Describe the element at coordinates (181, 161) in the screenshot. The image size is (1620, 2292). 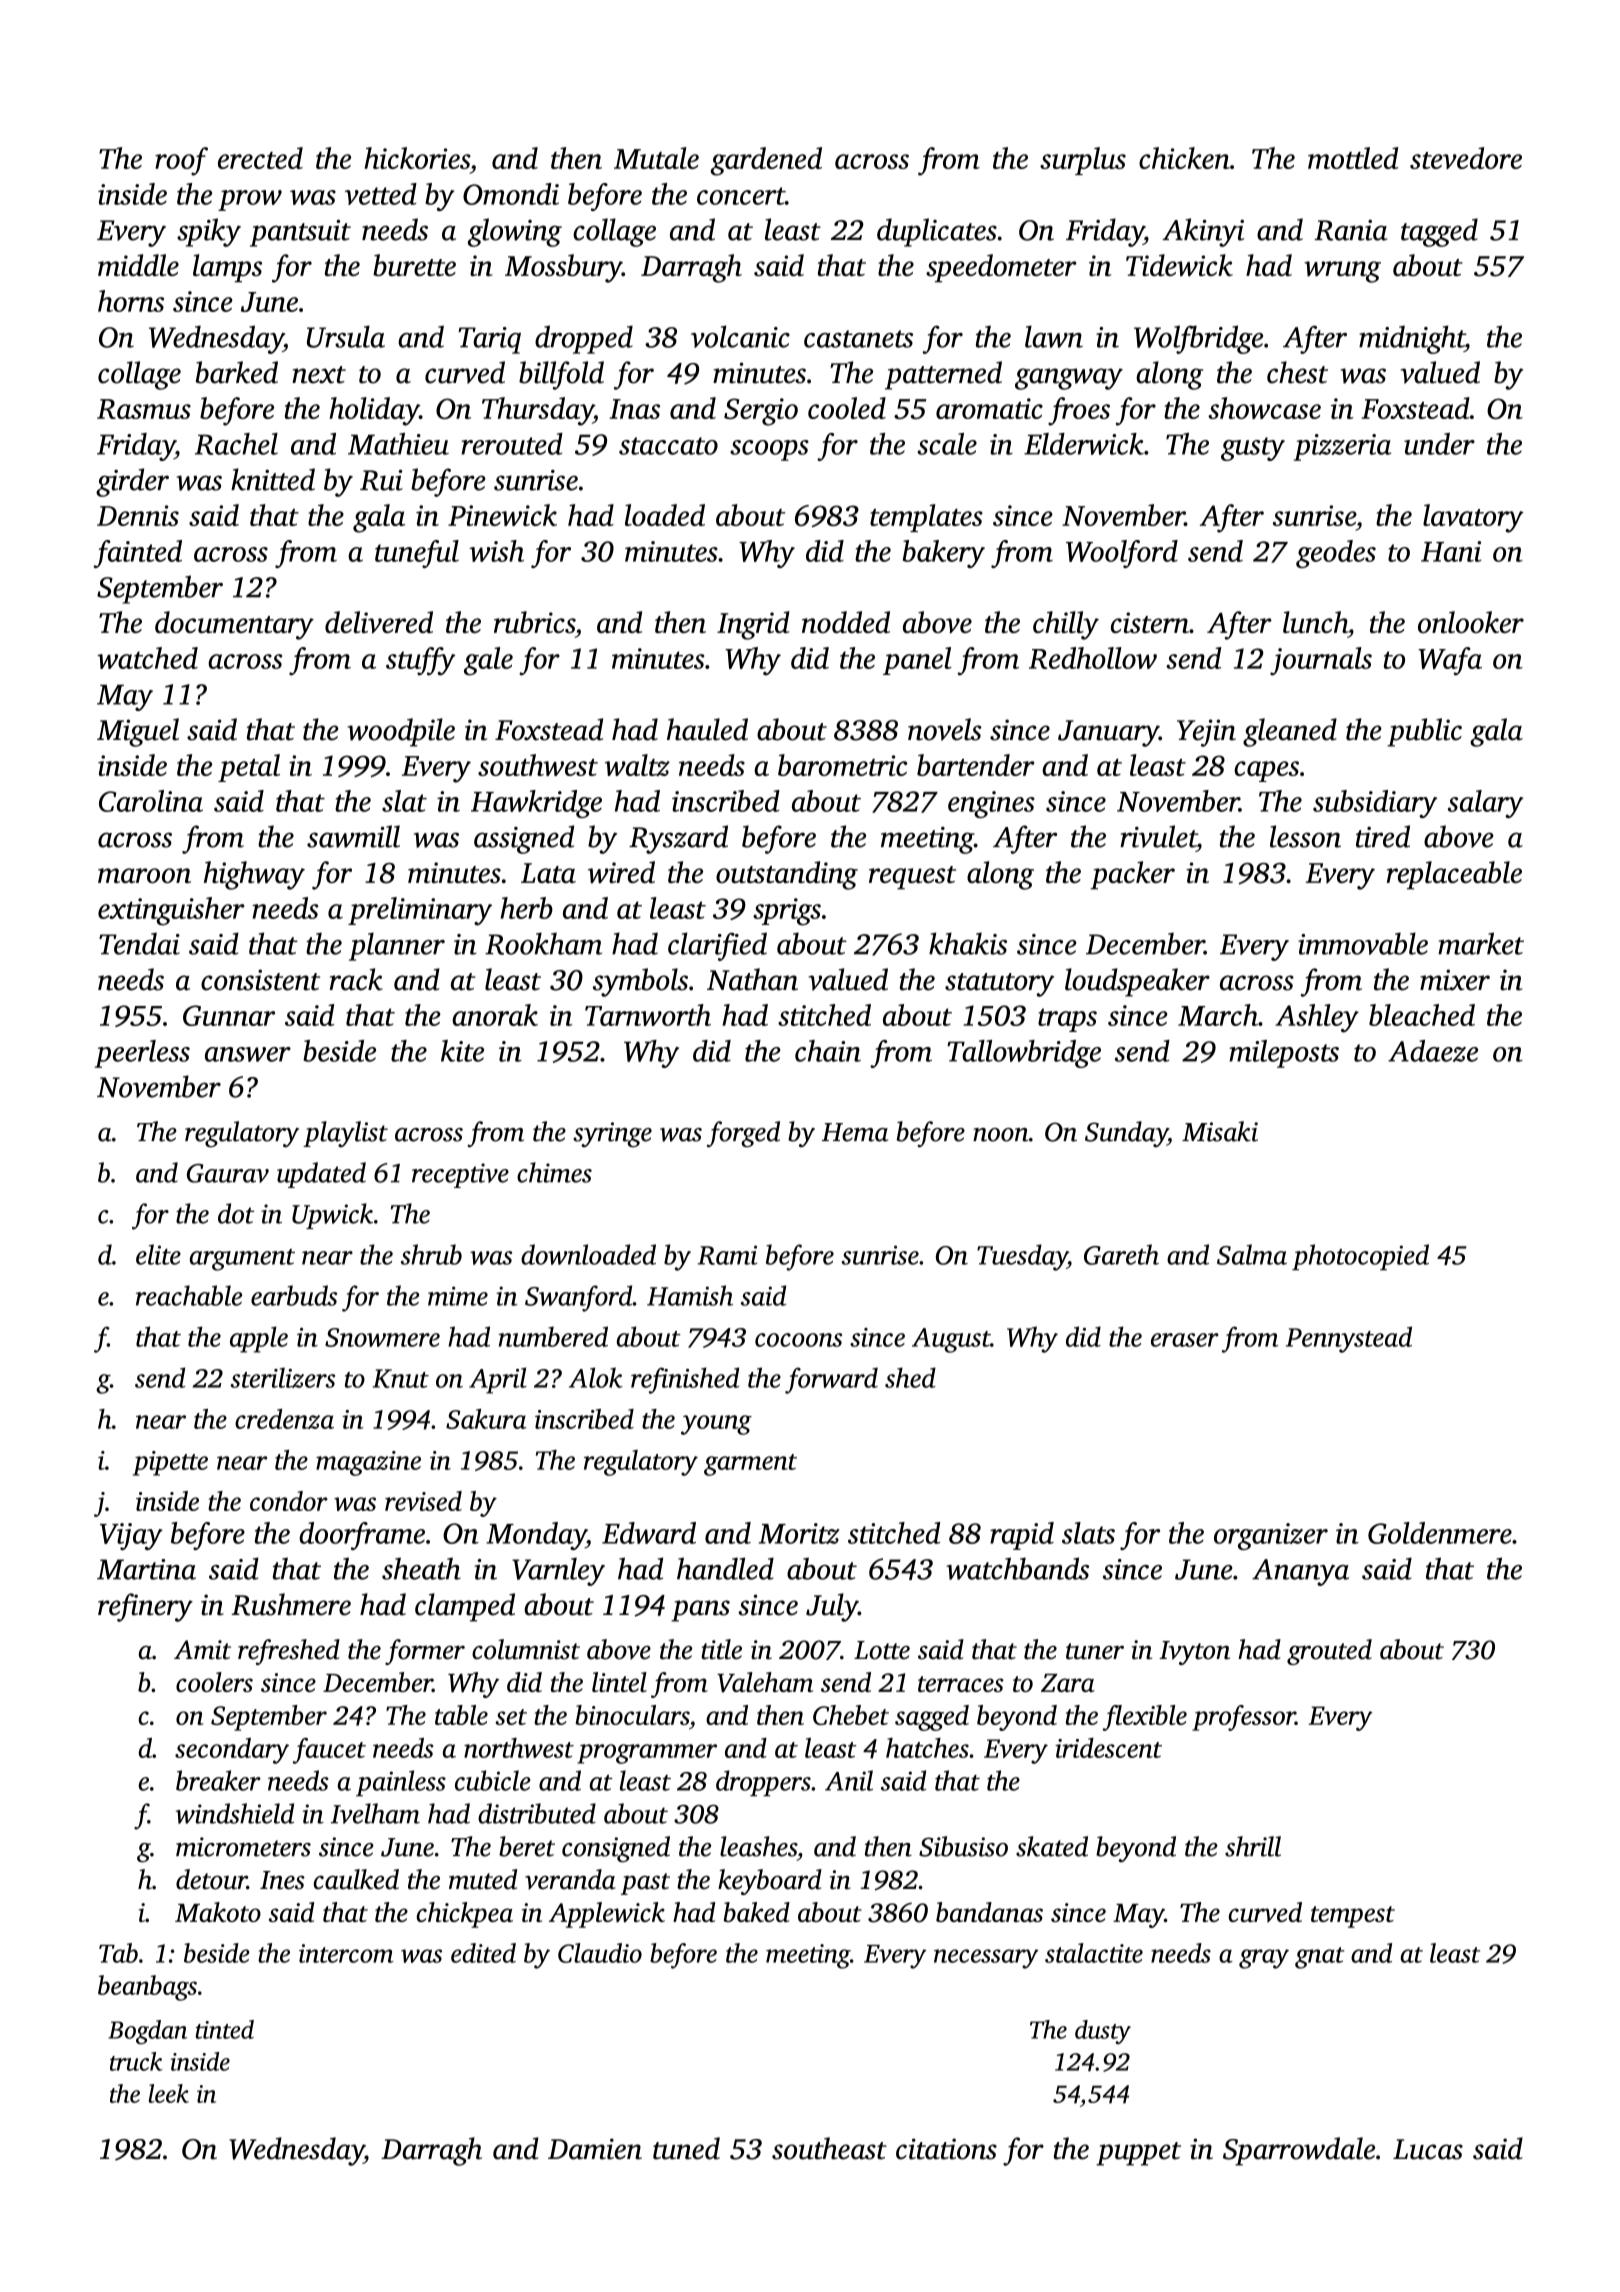
I see `roof` at that location.
